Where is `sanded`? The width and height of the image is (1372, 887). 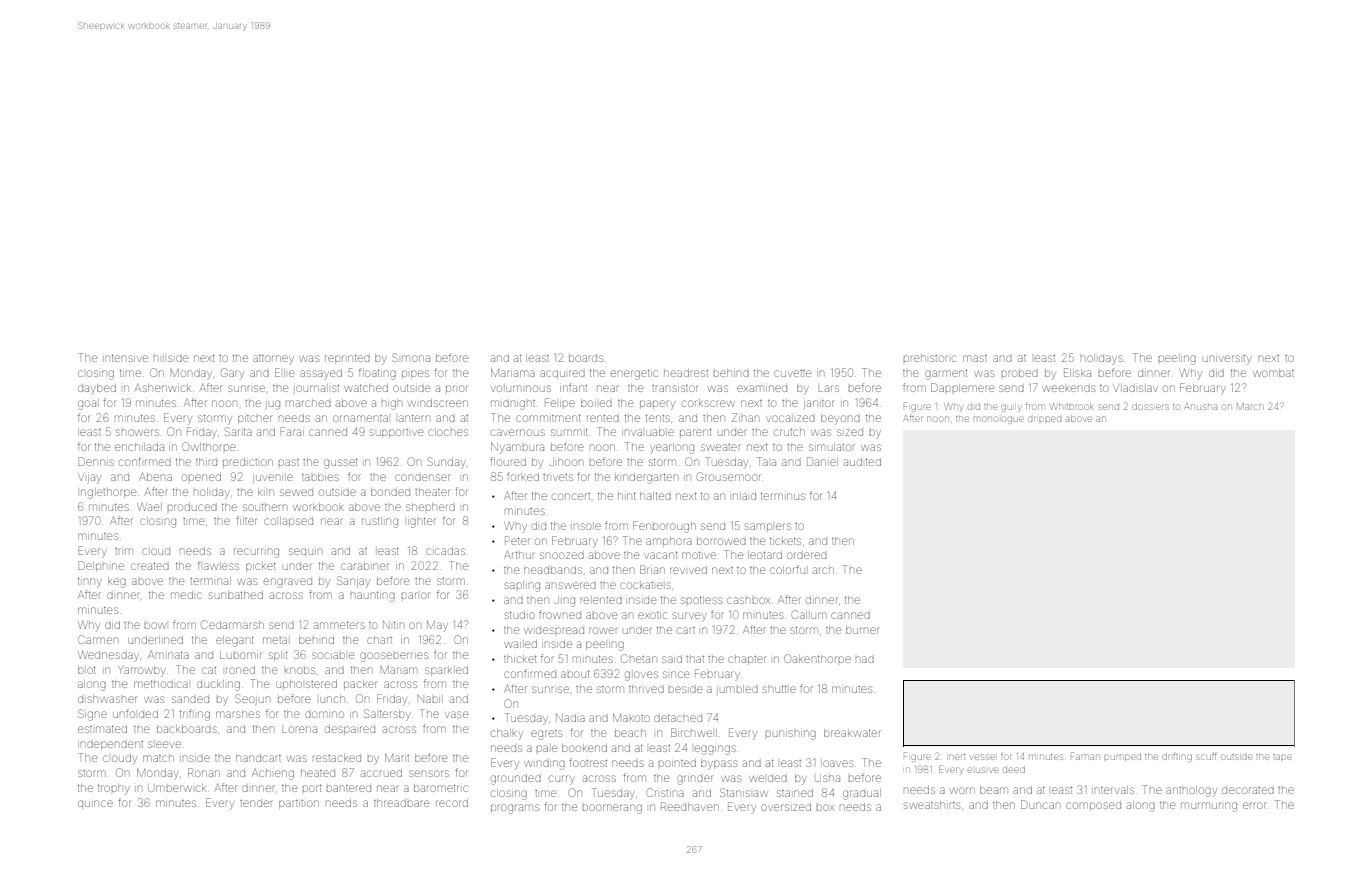
sanded is located at coordinates (190, 699).
